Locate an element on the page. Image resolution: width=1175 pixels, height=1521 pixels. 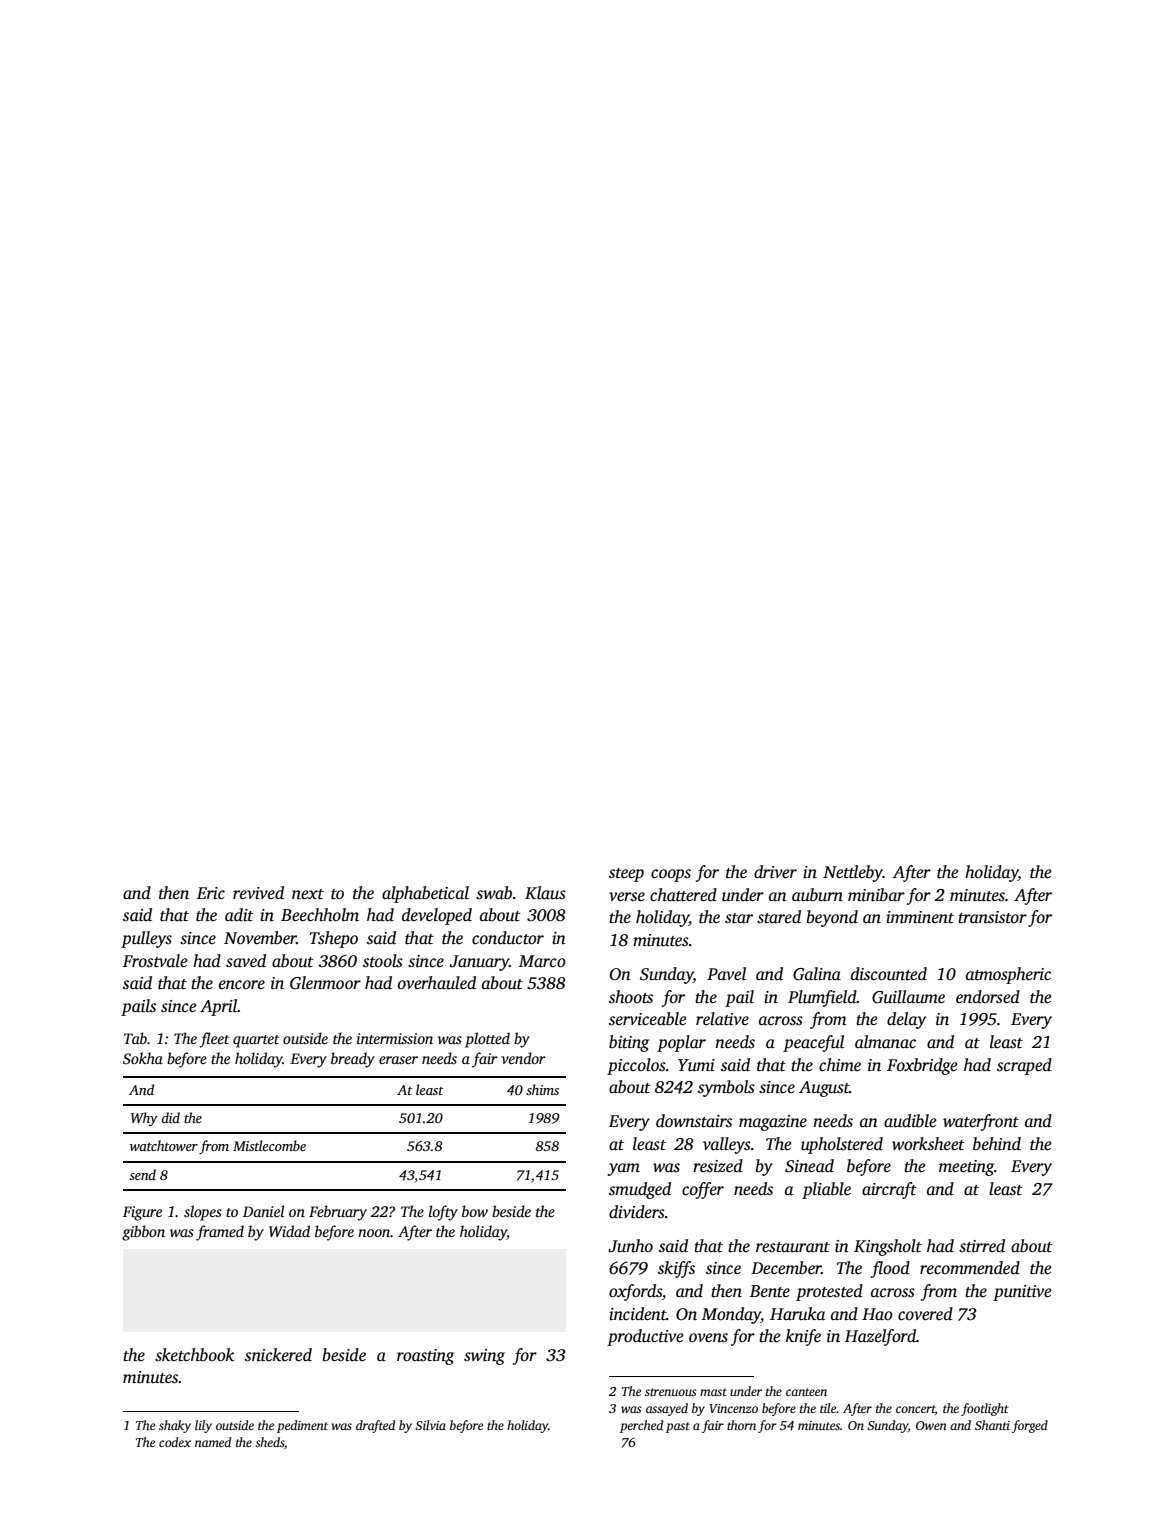
pulleys is located at coordinates (146, 939).
